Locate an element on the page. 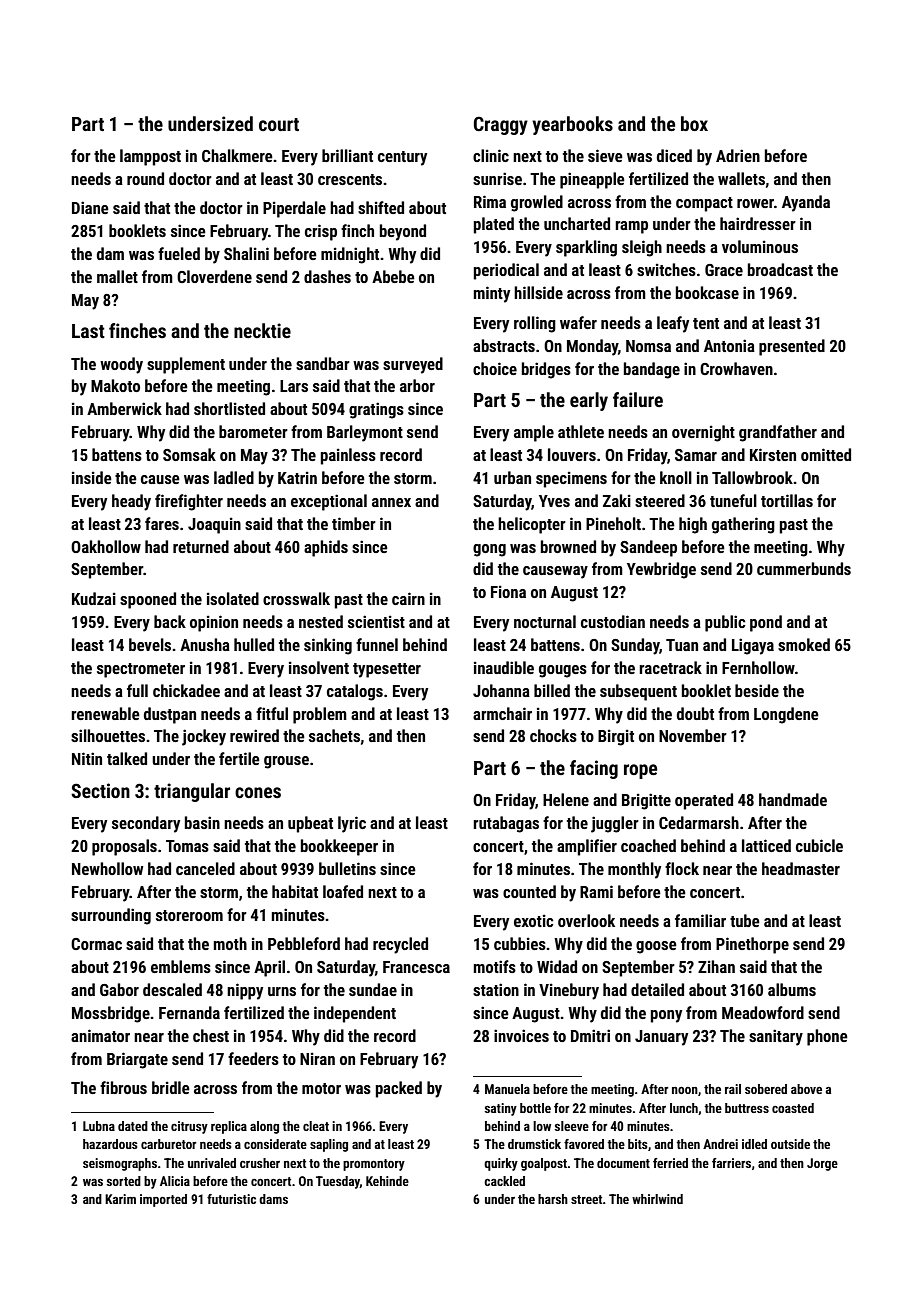  painless is located at coordinates (348, 456).
